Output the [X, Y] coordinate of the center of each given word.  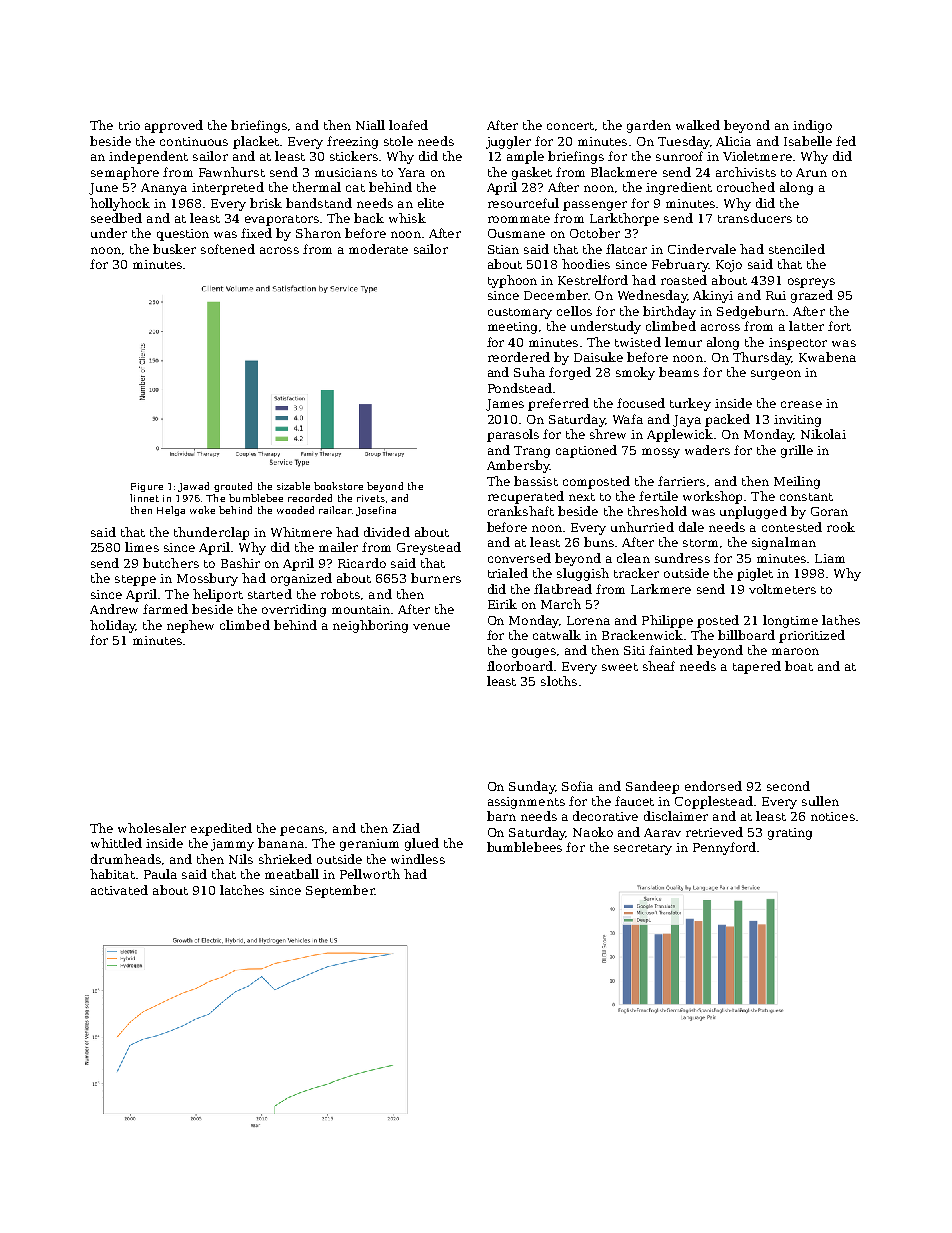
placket [256, 142]
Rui [776, 295]
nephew [190, 626]
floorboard [520, 666]
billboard [746, 635]
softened [228, 249]
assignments [526, 803]
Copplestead [714, 802]
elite [431, 203]
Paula [160, 874]
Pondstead [520, 388]
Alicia [733, 141]
